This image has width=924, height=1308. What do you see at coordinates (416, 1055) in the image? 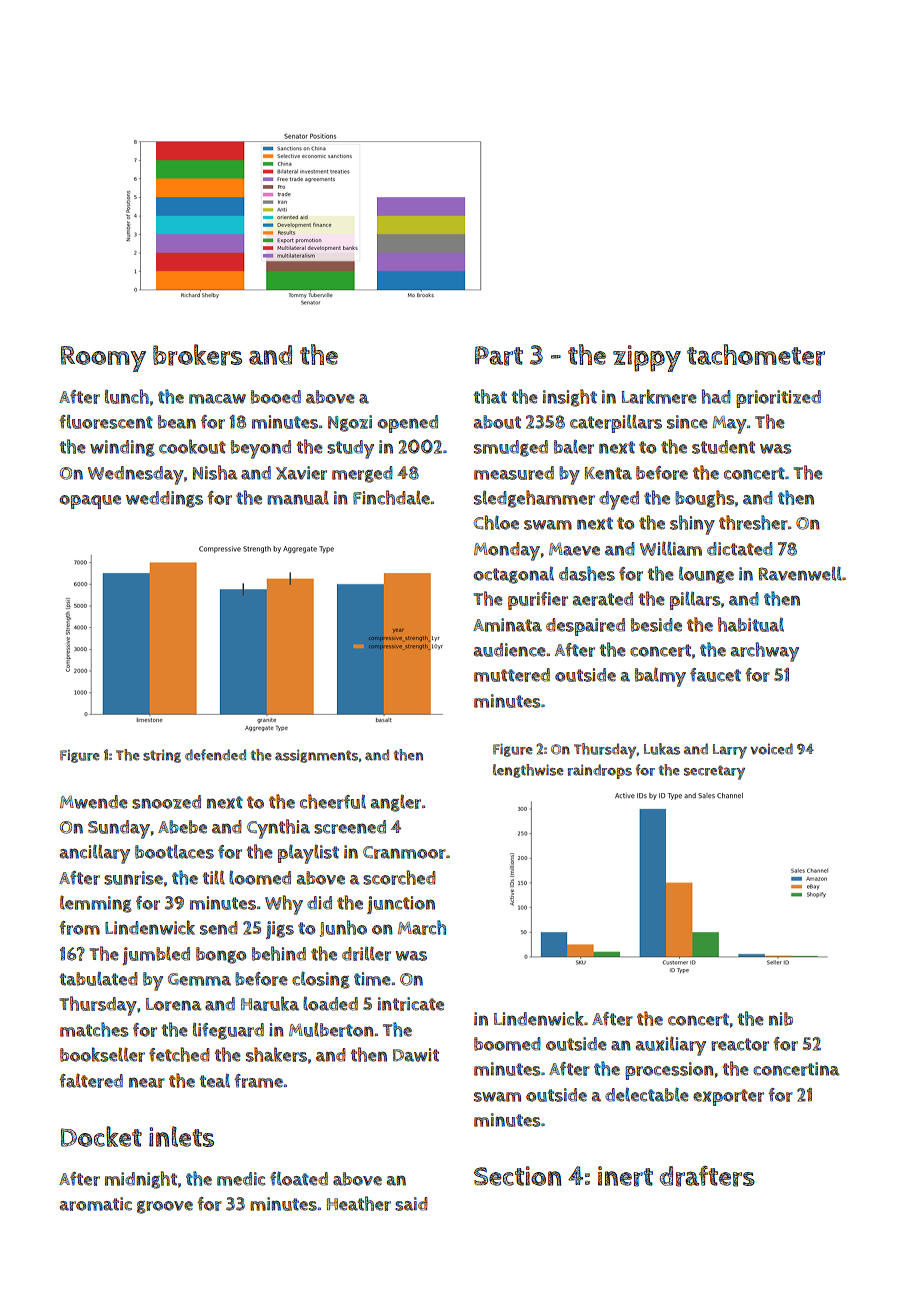
I see `Dawit` at bounding box center [416, 1055].
